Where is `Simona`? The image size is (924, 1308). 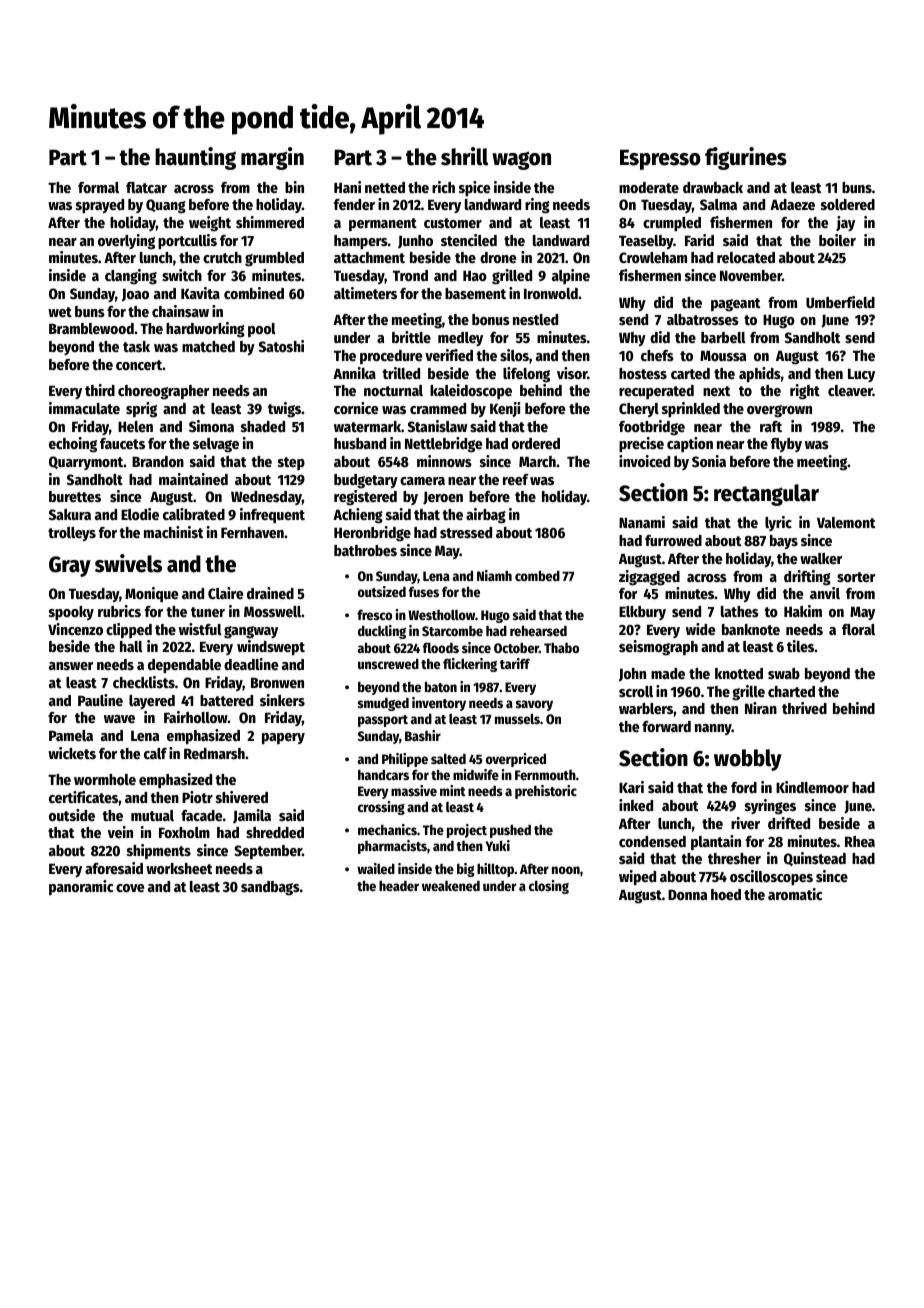 Simona is located at coordinates (211, 426).
